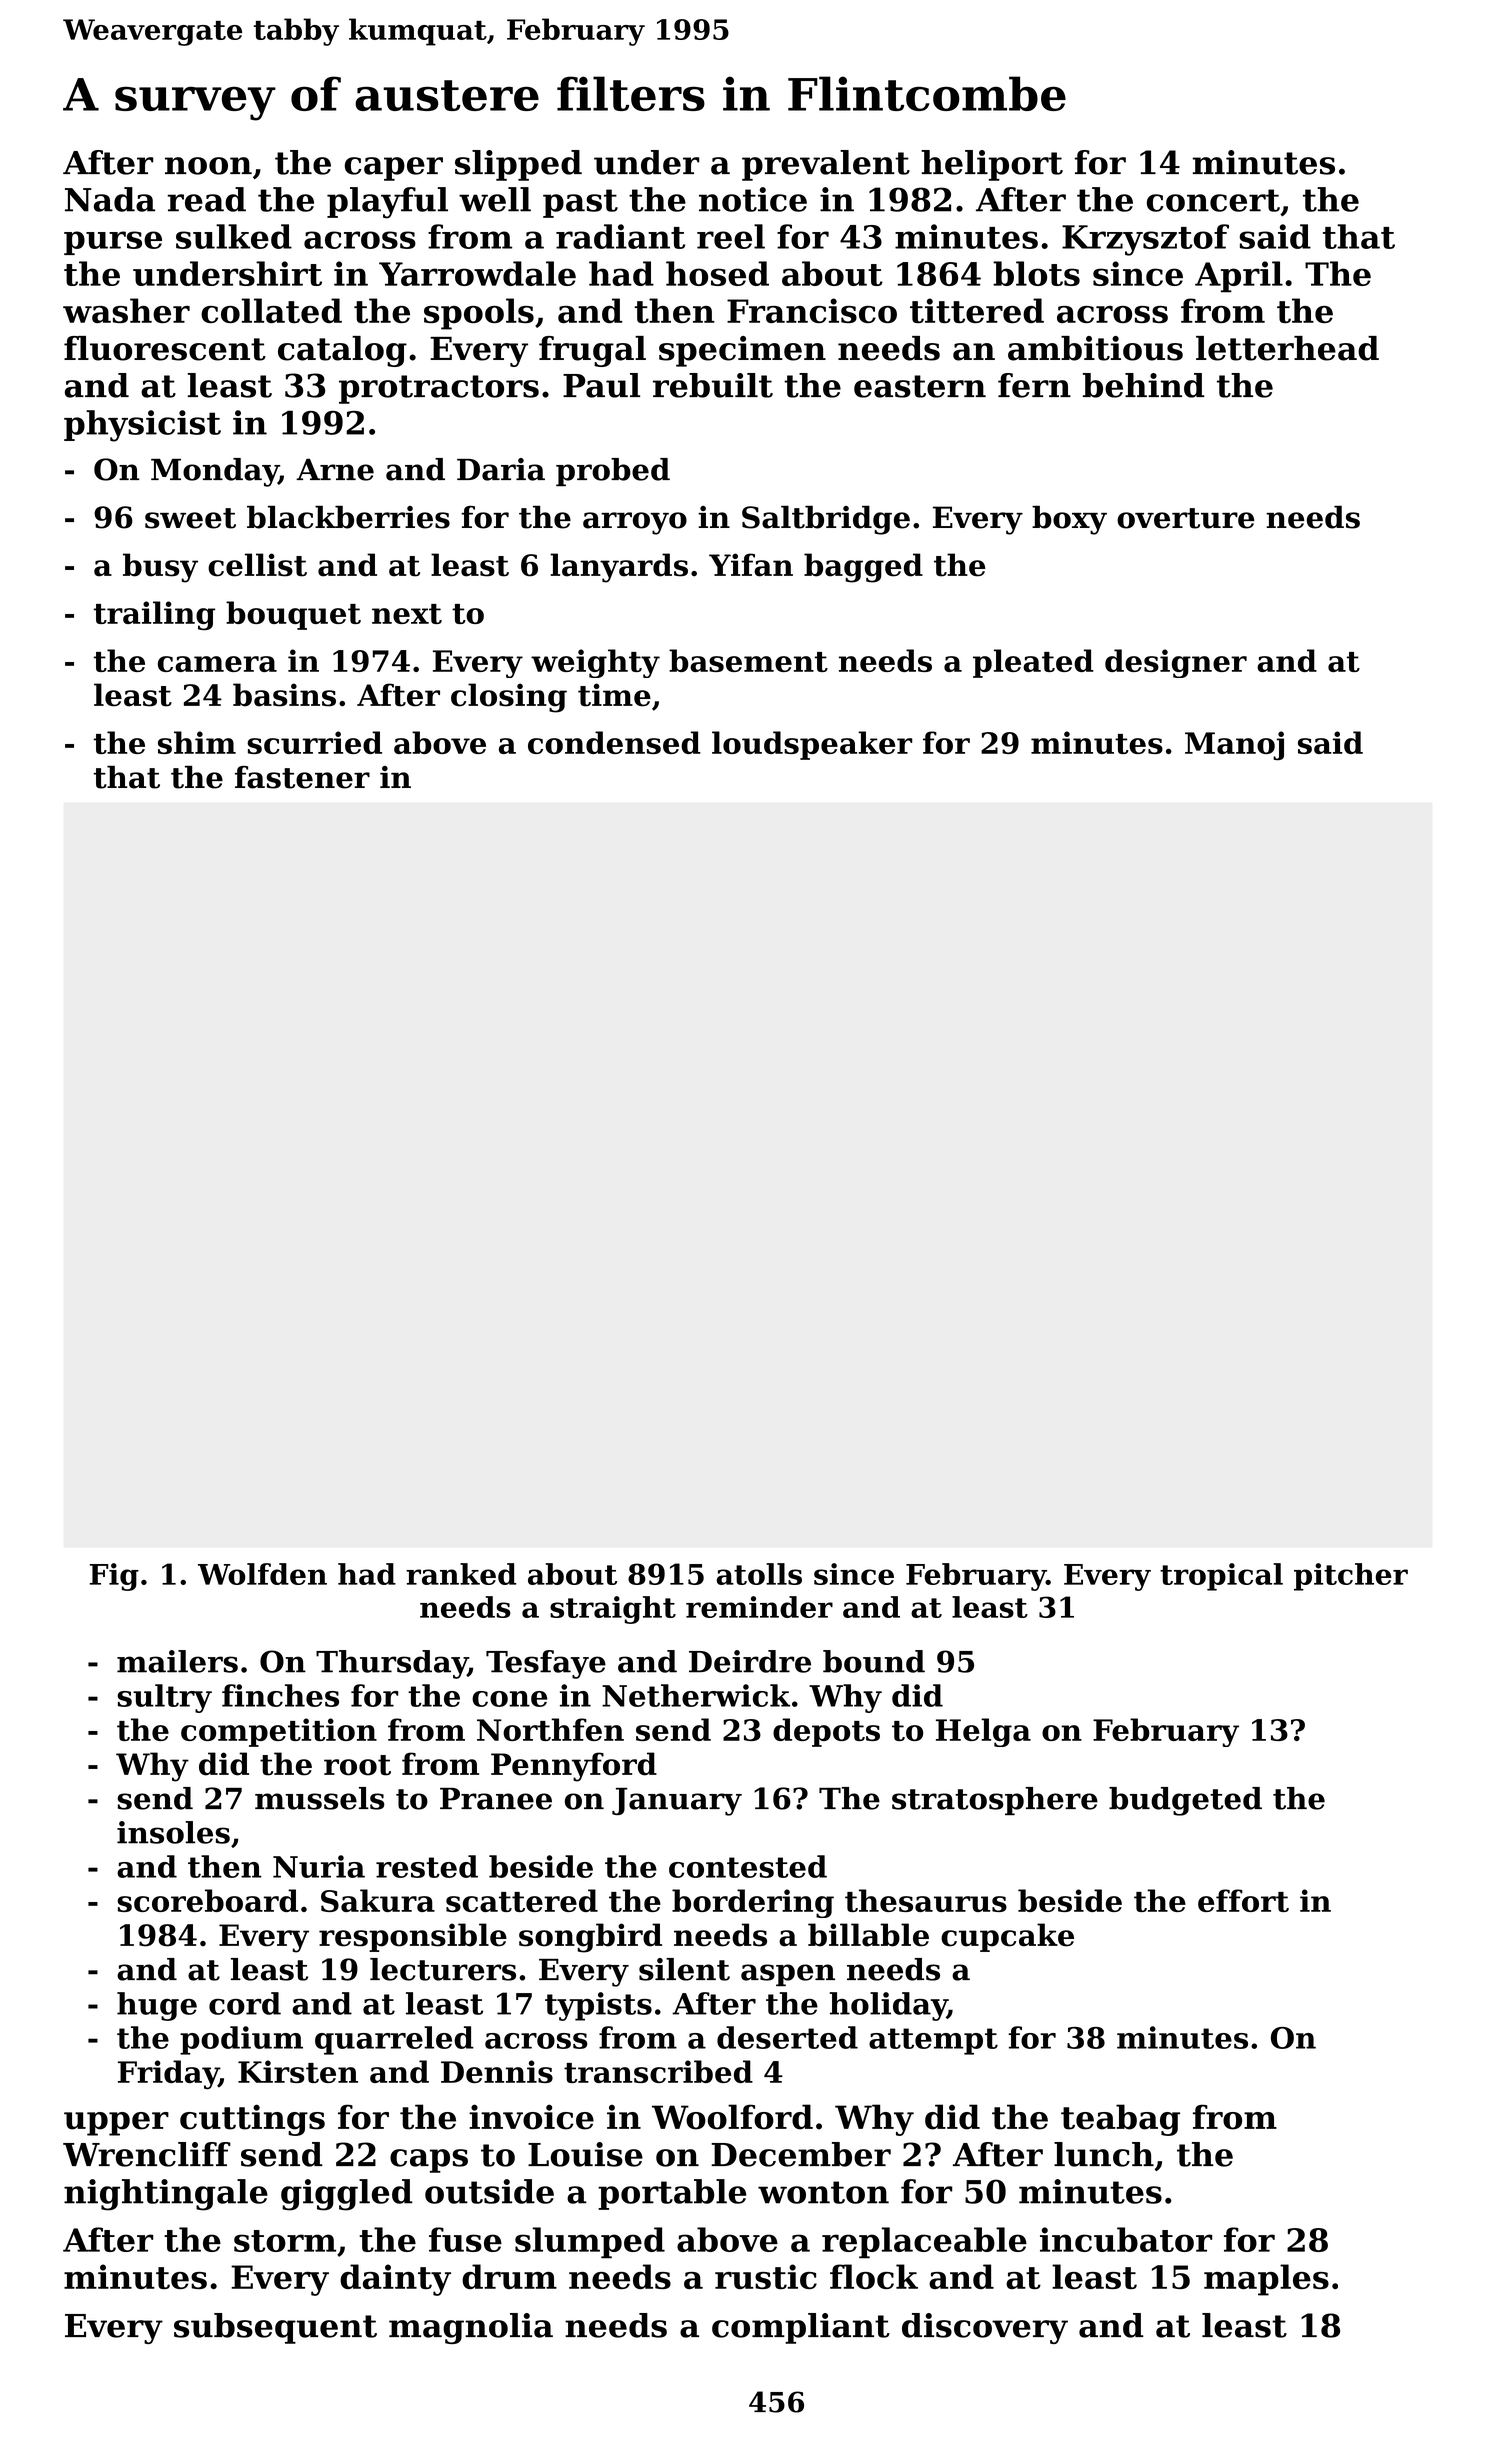  What do you see at coordinates (1243, 1900) in the screenshot?
I see `effort` at bounding box center [1243, 1900].
